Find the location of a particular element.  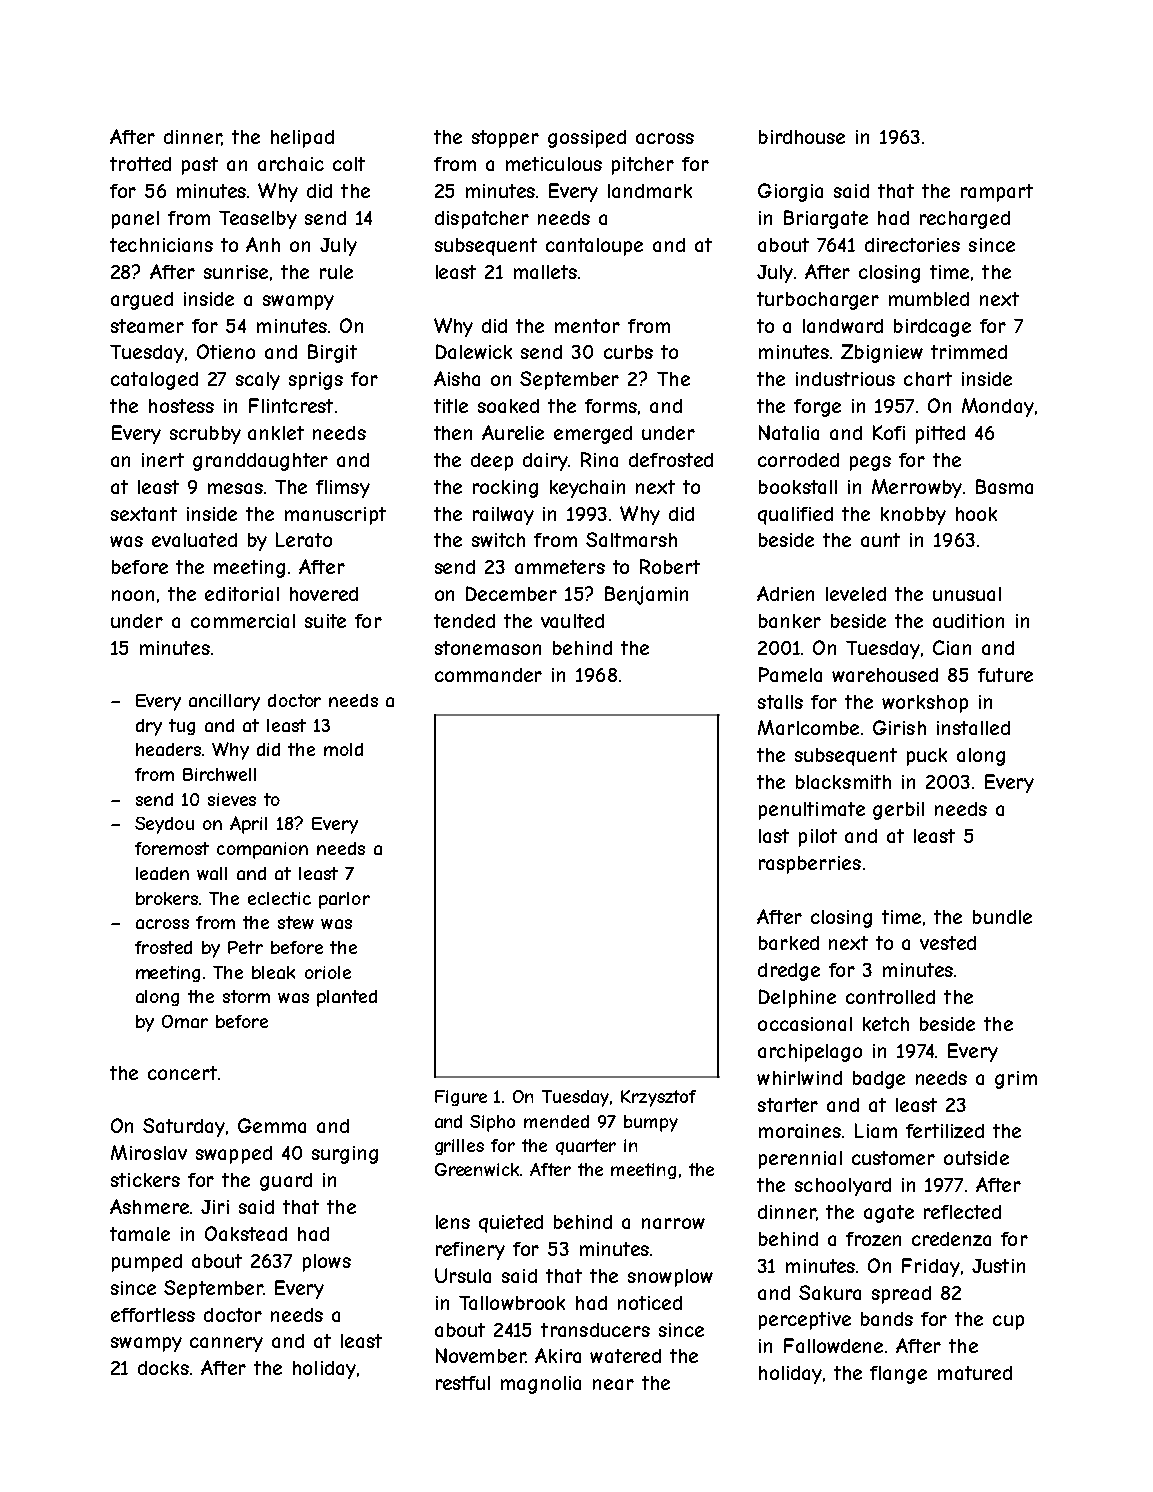

docks is located at coordinates (163, 1368).
